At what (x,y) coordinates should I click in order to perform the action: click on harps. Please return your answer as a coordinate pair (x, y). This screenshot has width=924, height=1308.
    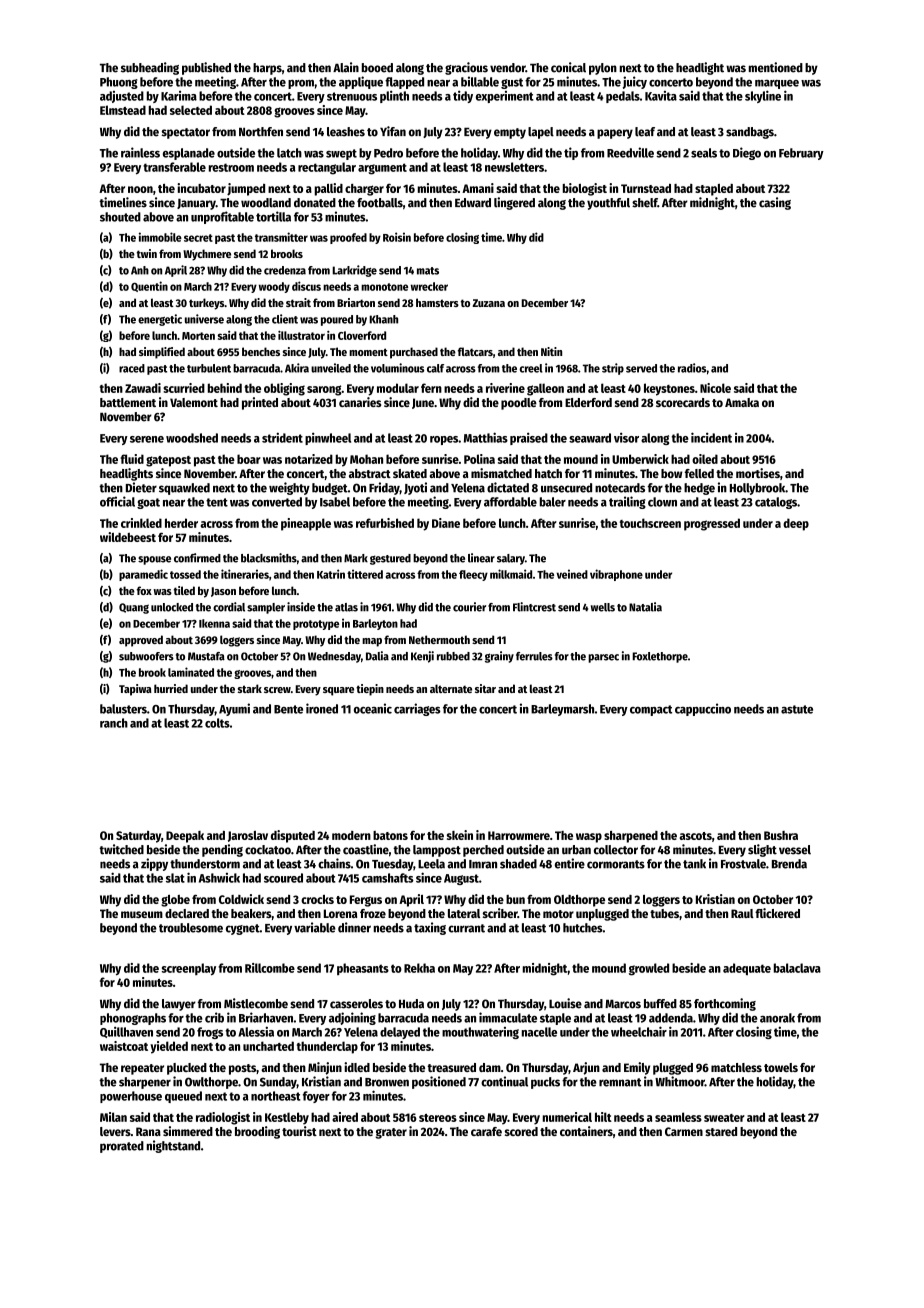
    Looking at the image, I should click on (267, 69).
